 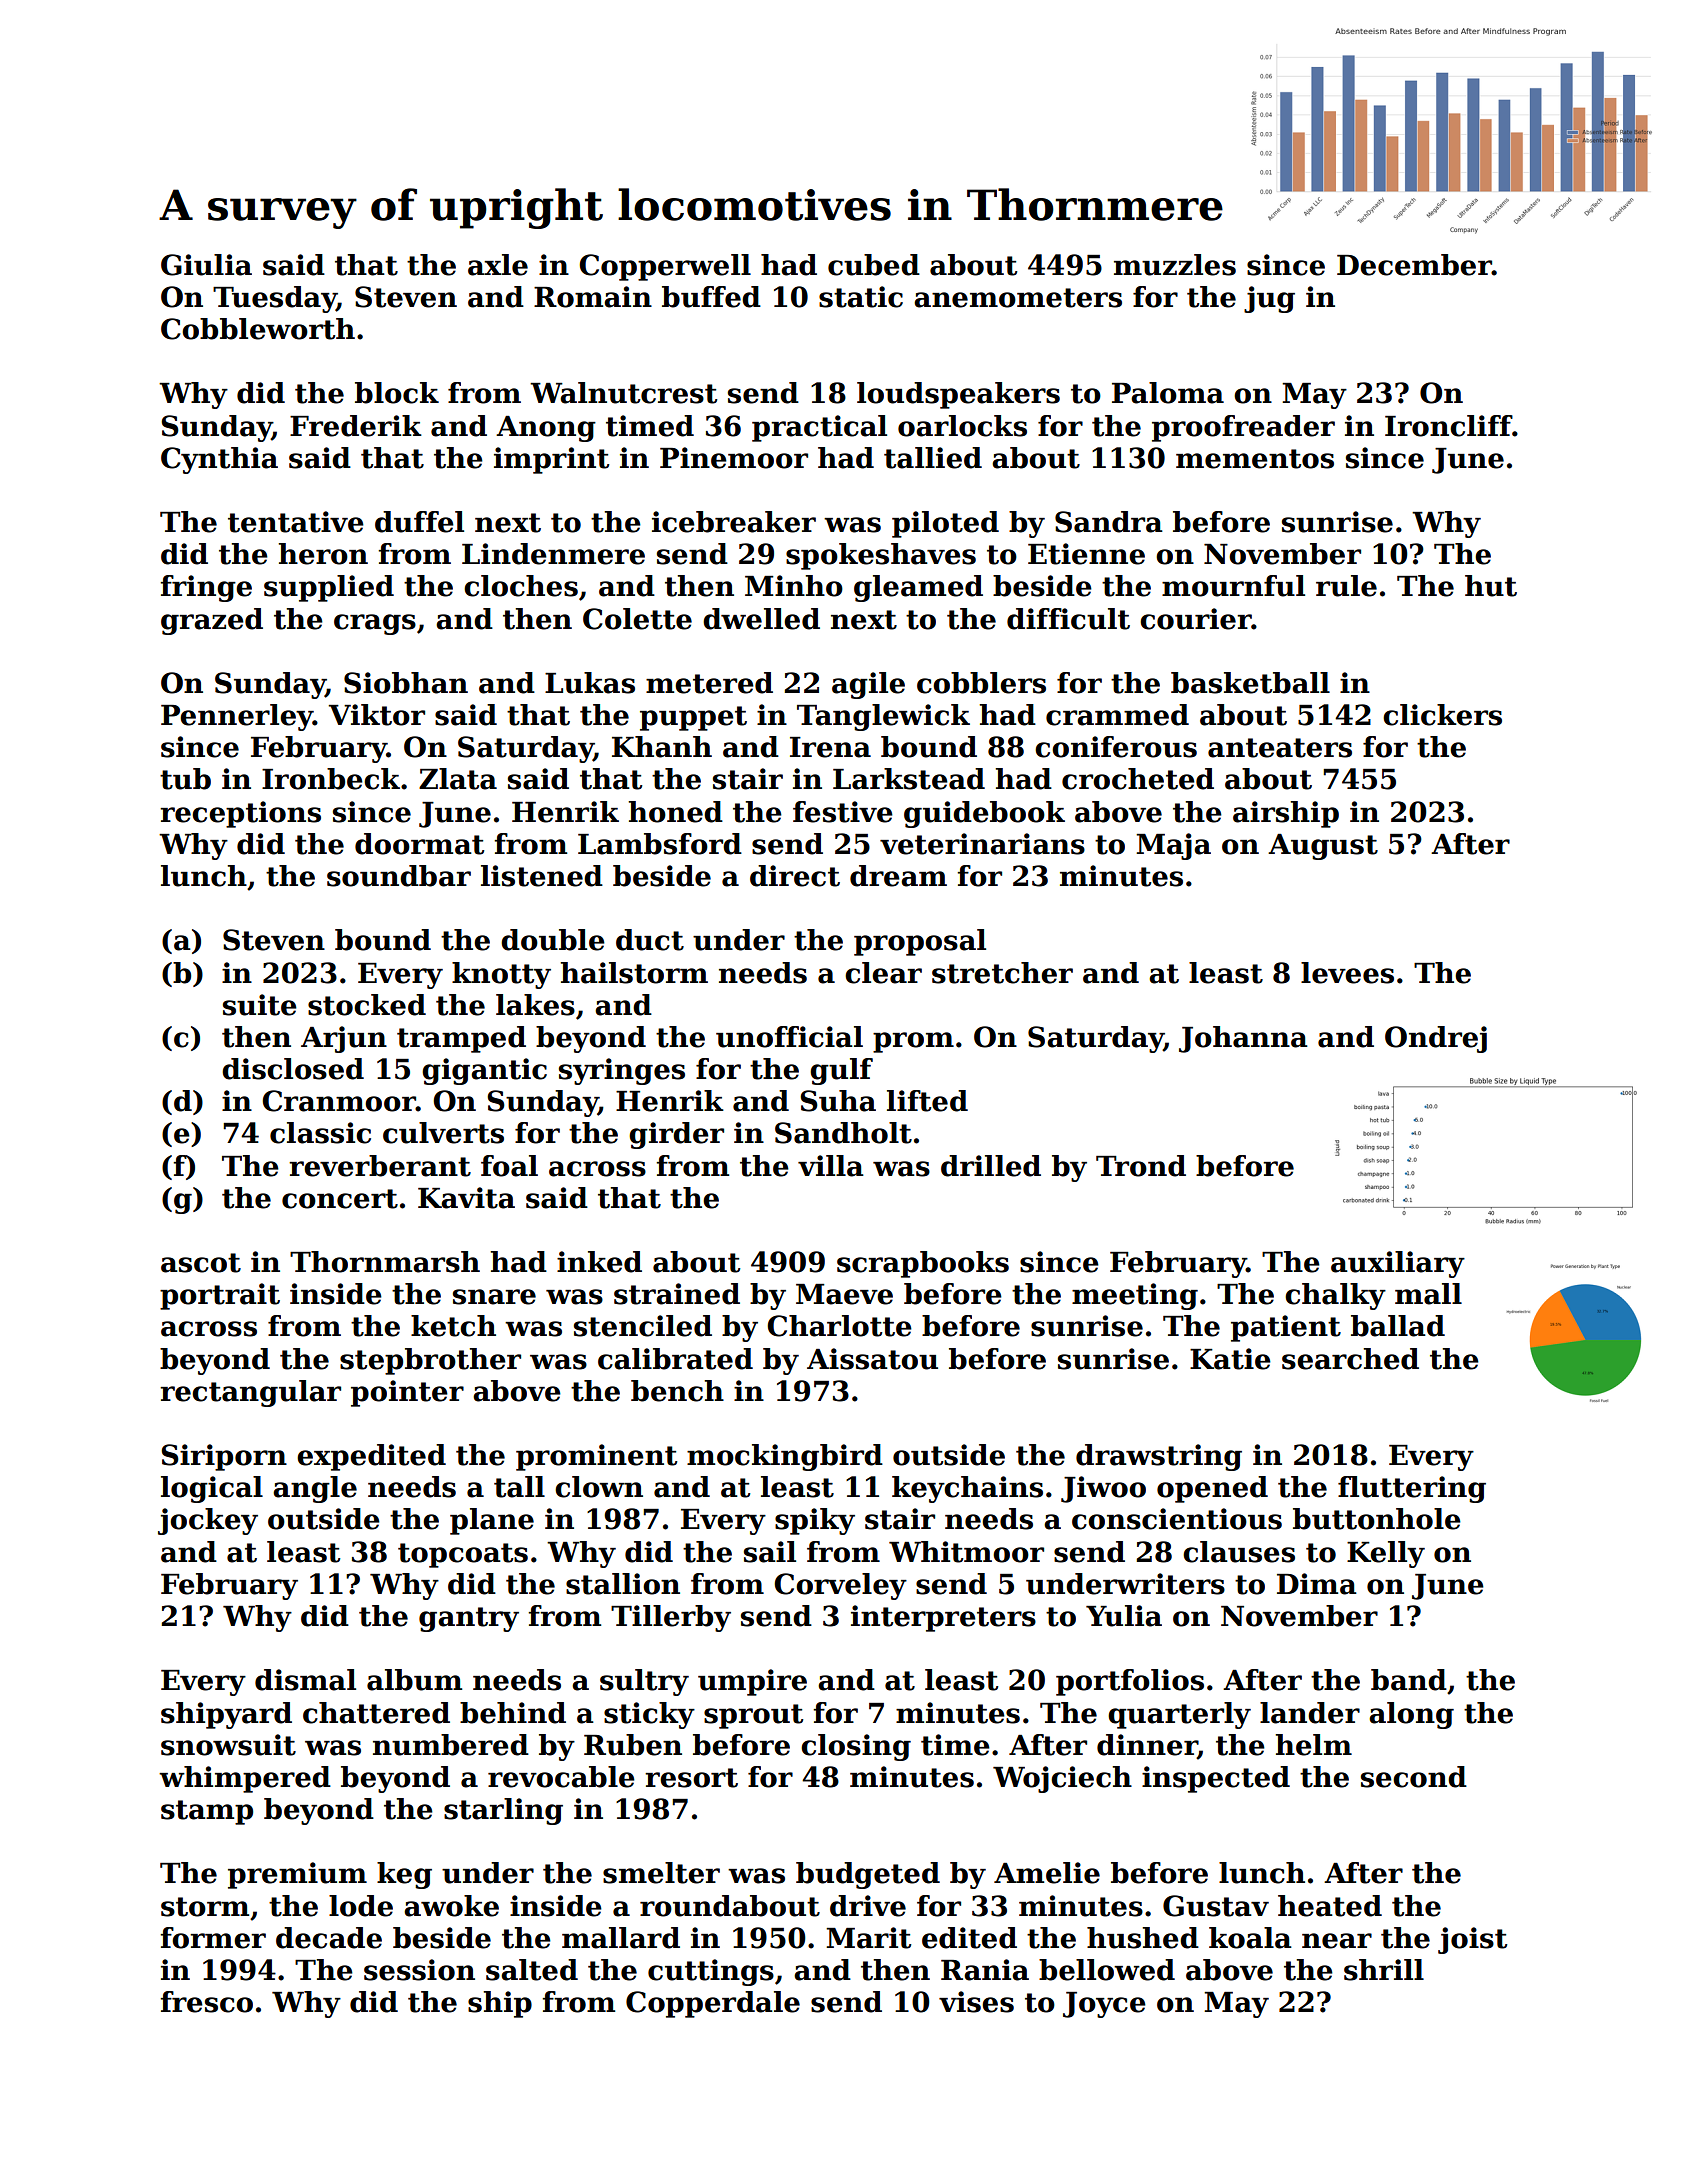 What do you see at coordinates (297, 1875) in the screenshot?
I see `premium` at bounding box center [297, 1875].
